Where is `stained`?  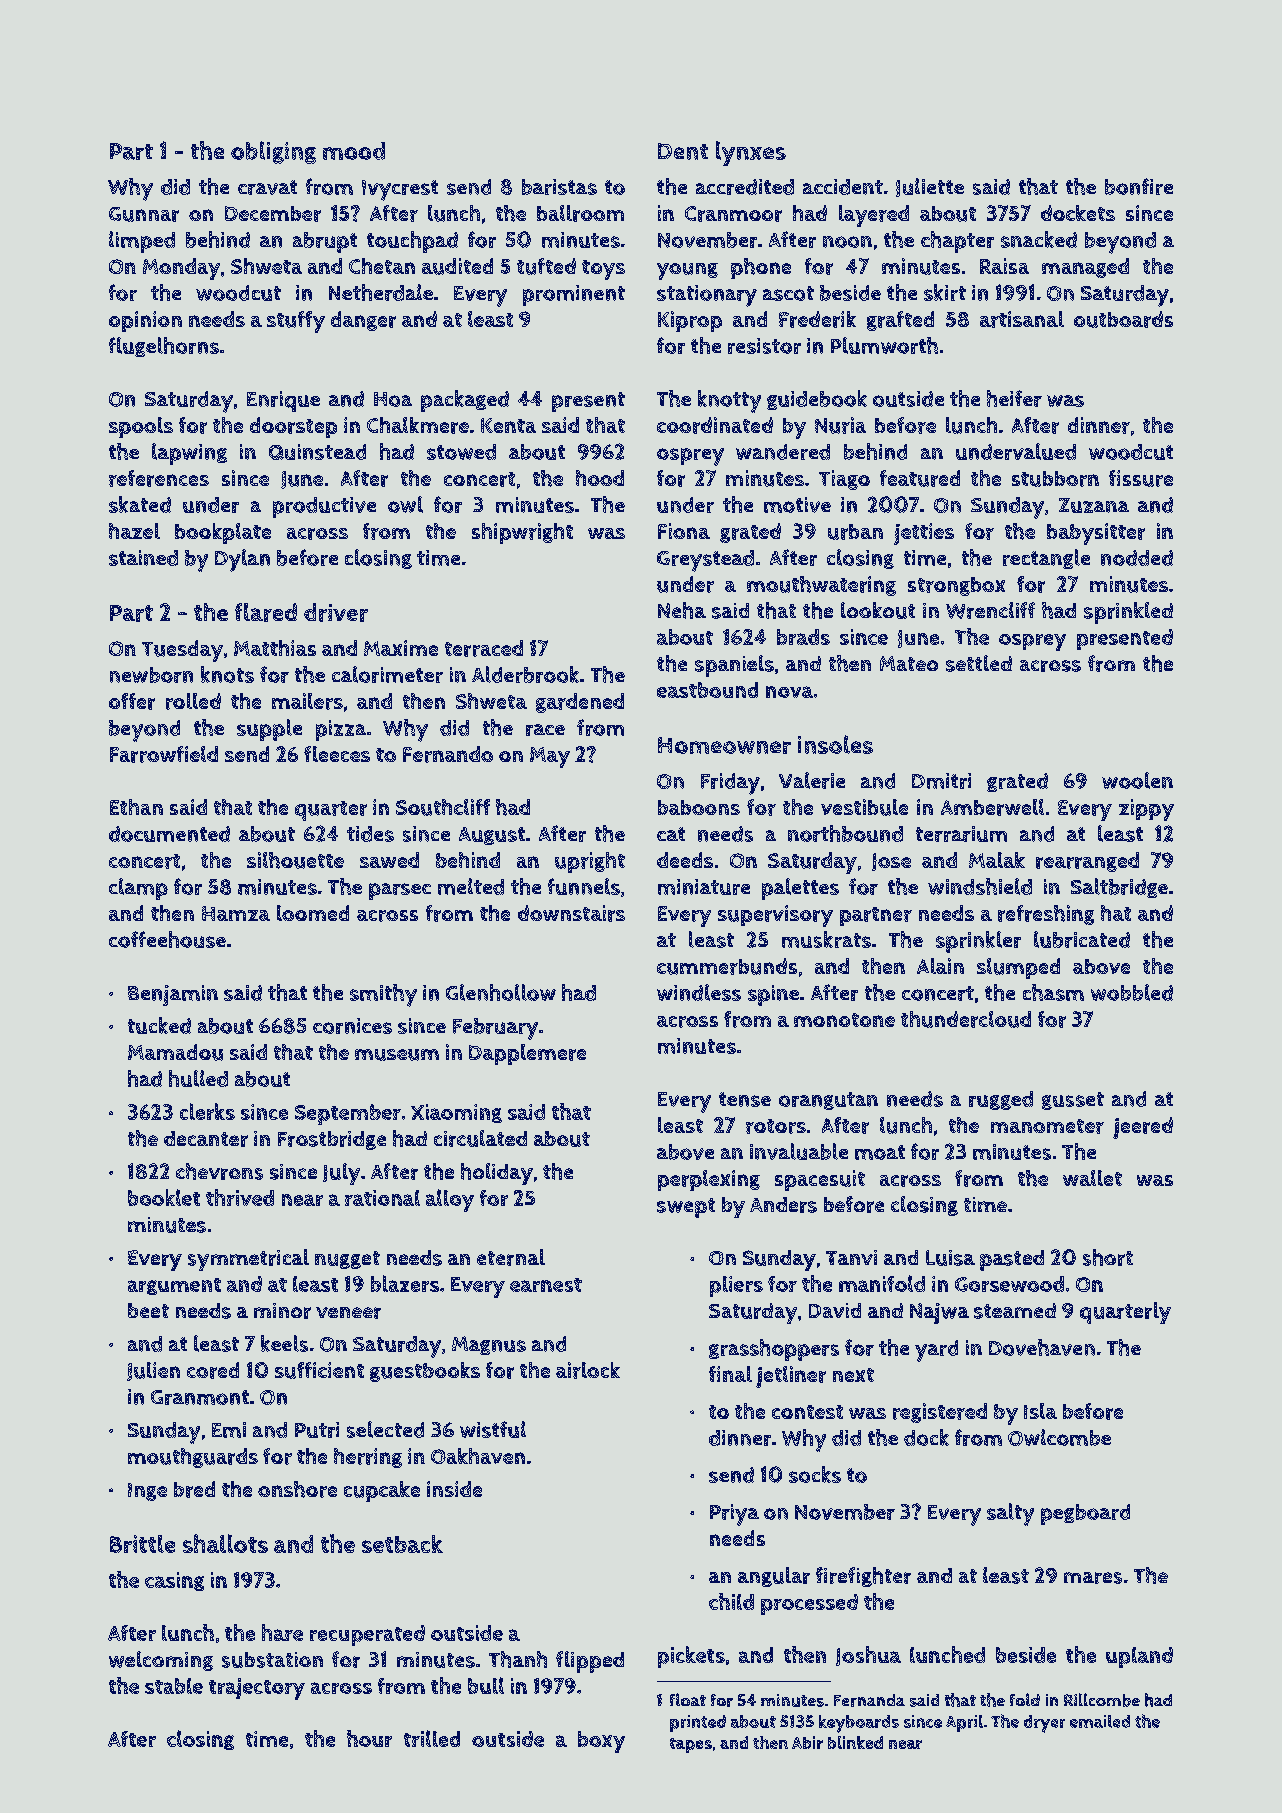
stained is located at coordinates (143, 558).
